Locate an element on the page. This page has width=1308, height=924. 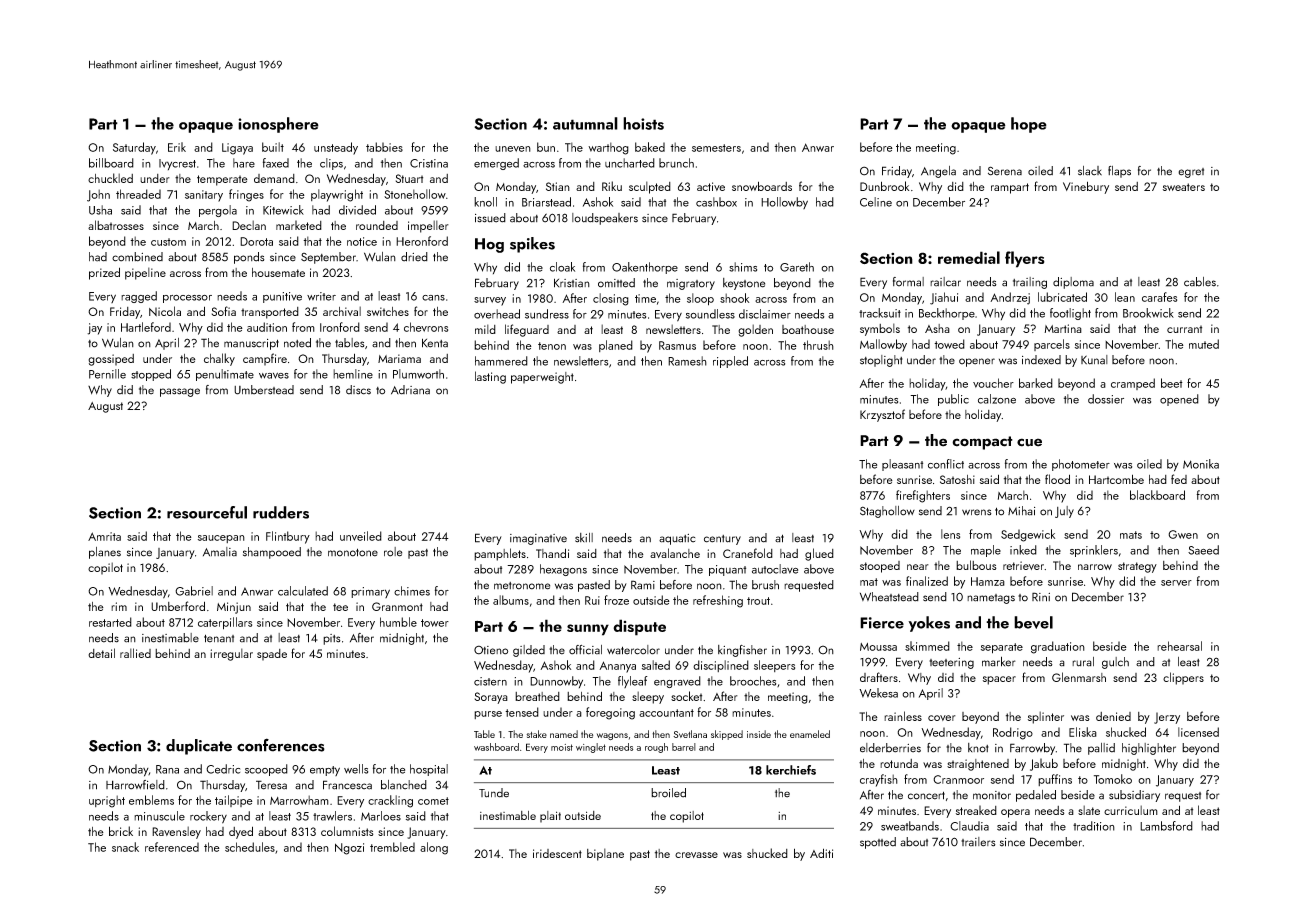
iridescent is located at coordinates (557, 853).
